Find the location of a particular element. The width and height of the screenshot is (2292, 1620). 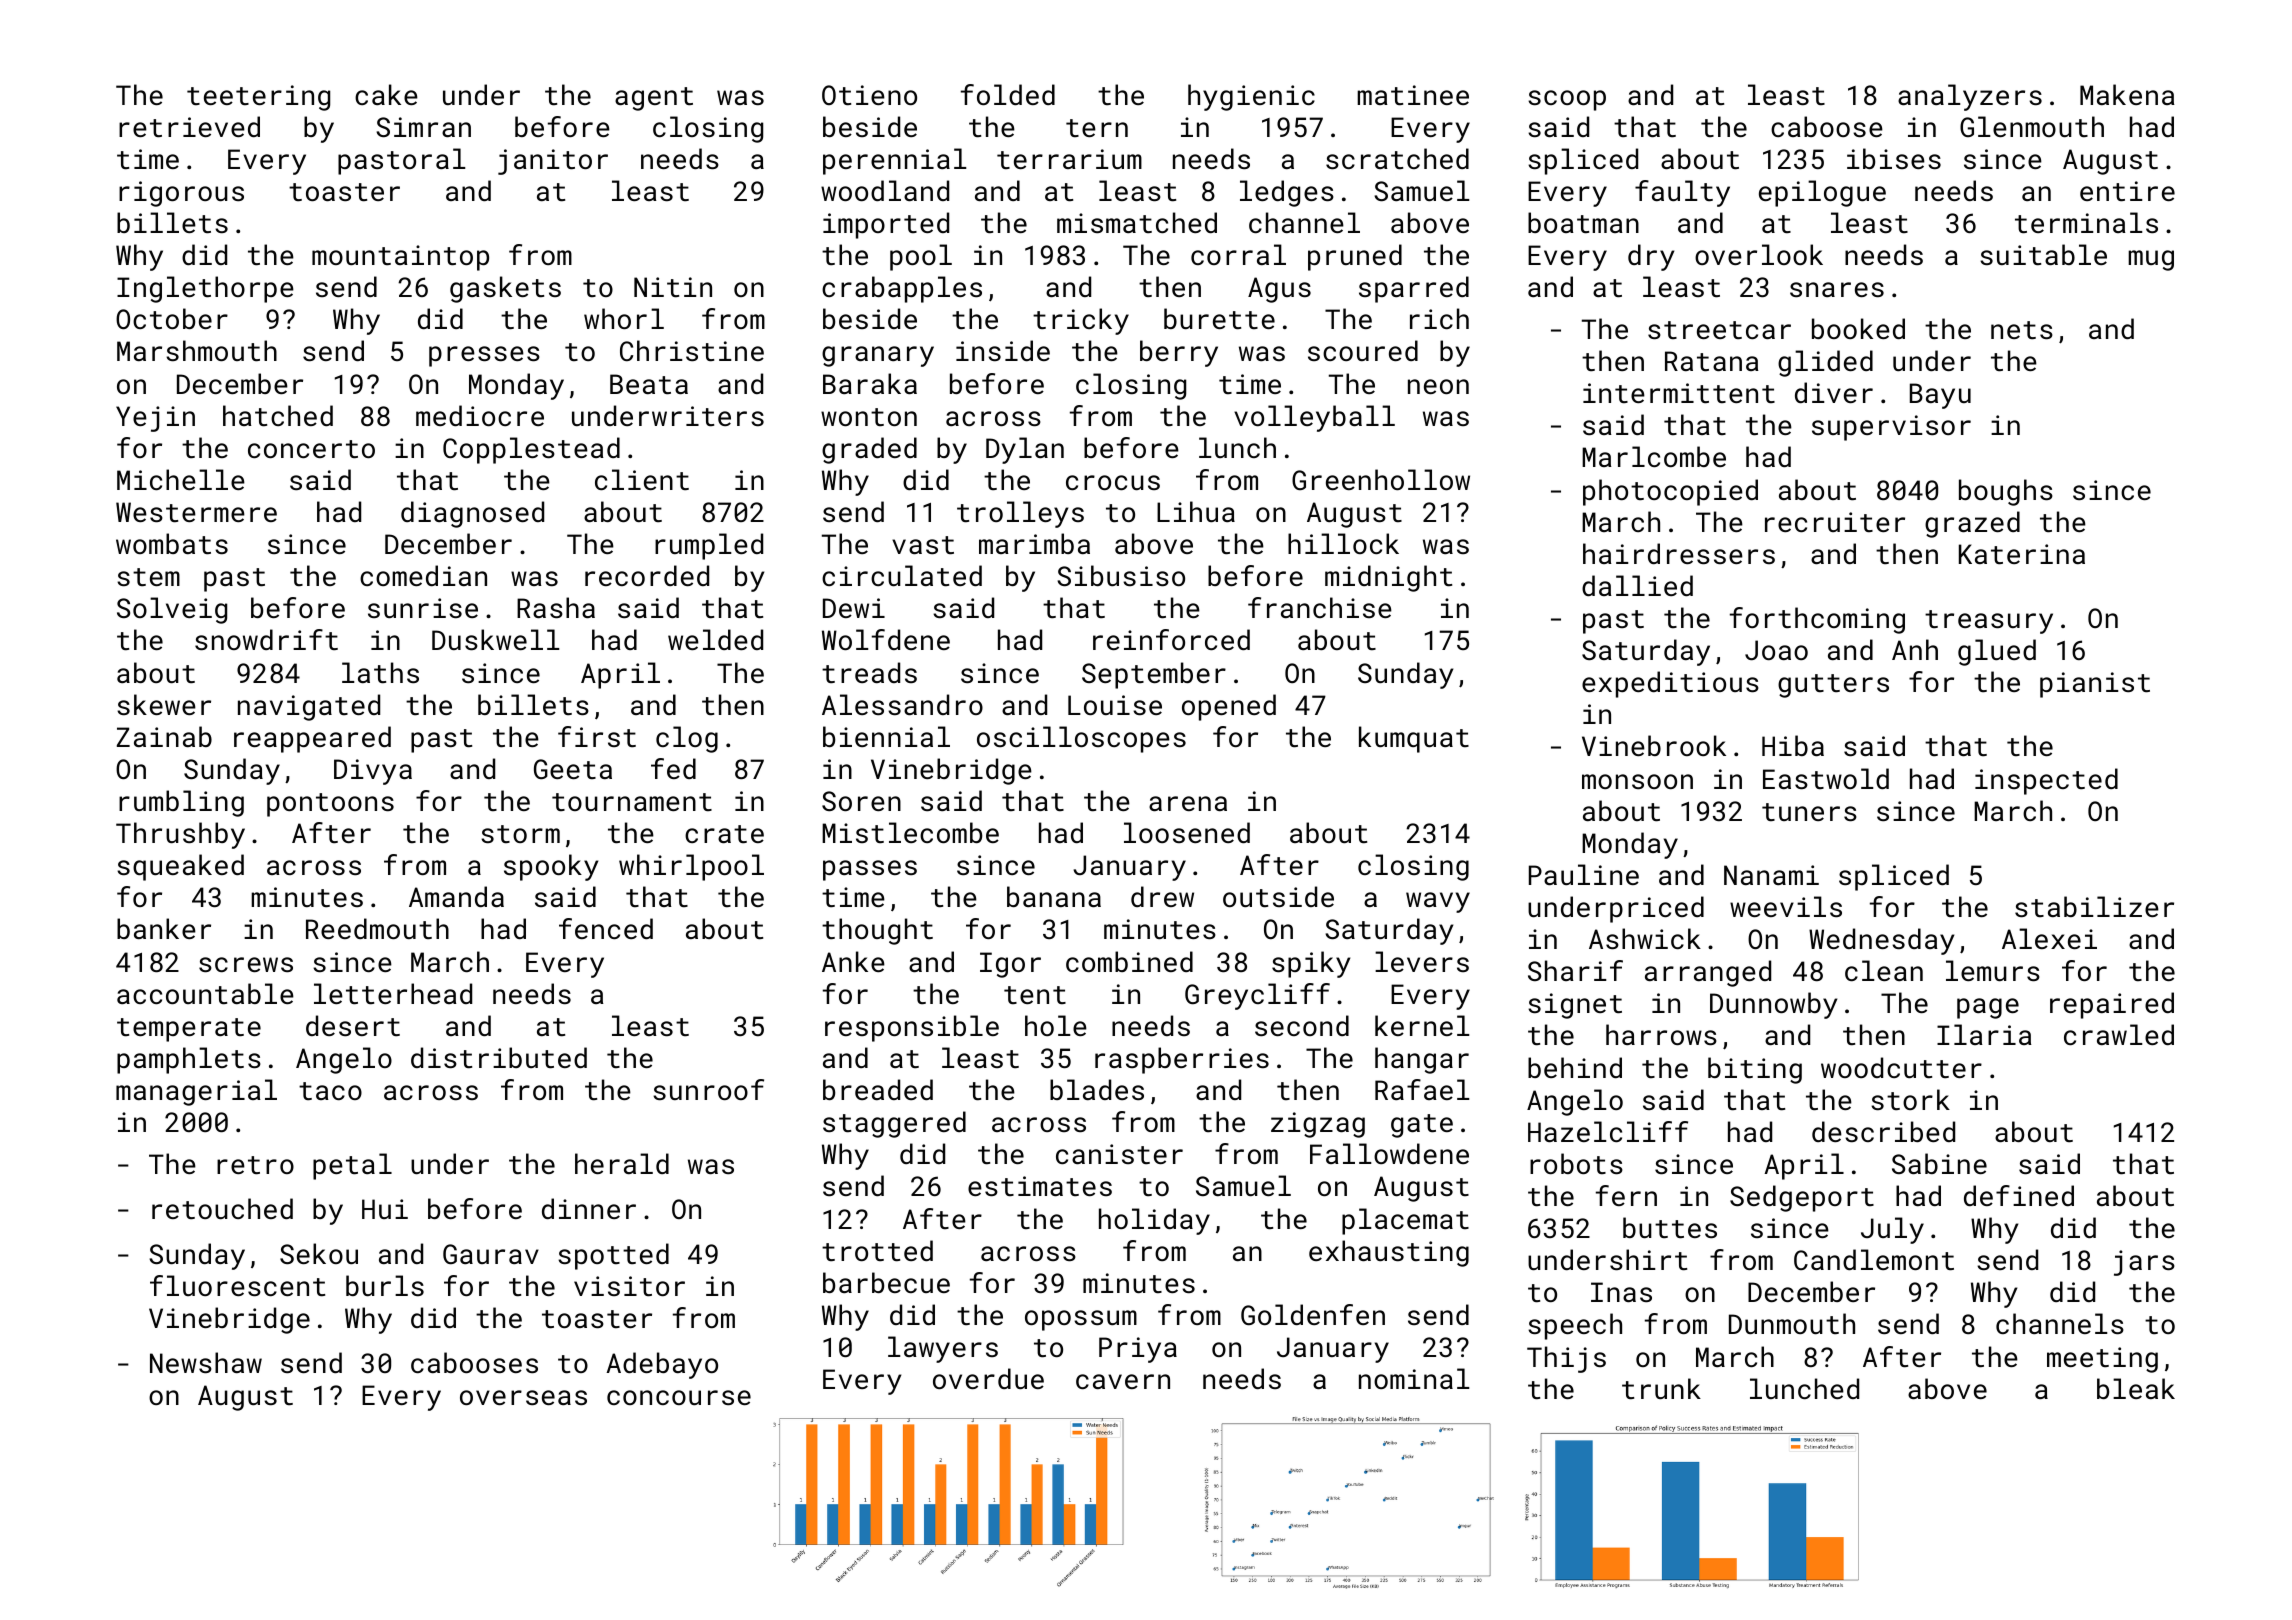

Louise is located at coordinates (1115, 705).
